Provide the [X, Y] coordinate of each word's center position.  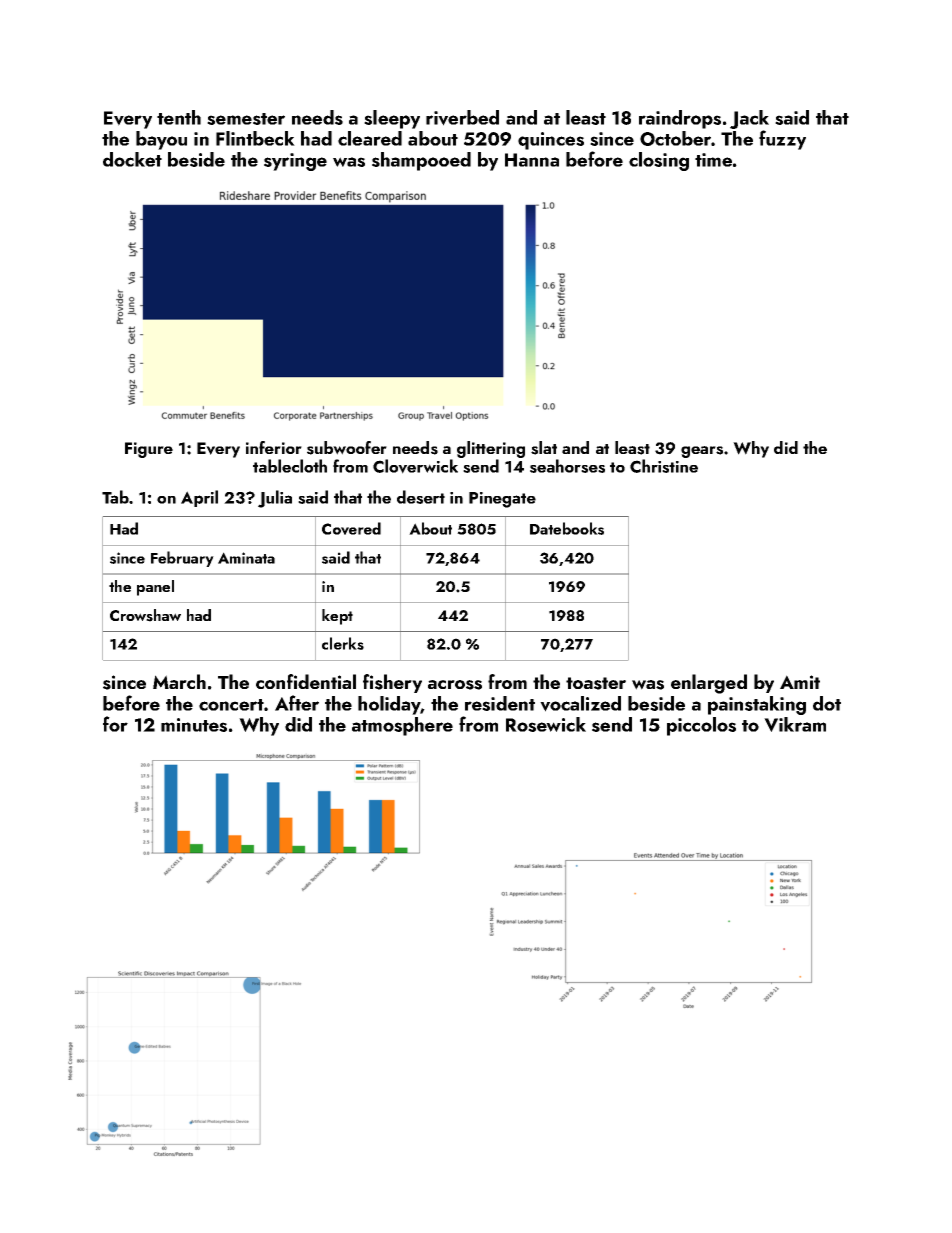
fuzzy [782, 140]
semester [246, 119]
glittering [491, 449]
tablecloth [290, 466]
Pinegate [502, 500]
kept [337, 617]
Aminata [246, 558]
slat [544, 448]
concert [231, 705]
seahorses [567, 466]
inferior [274, 447]
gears [702, 452]
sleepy [392, 119]
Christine [664, 466]
